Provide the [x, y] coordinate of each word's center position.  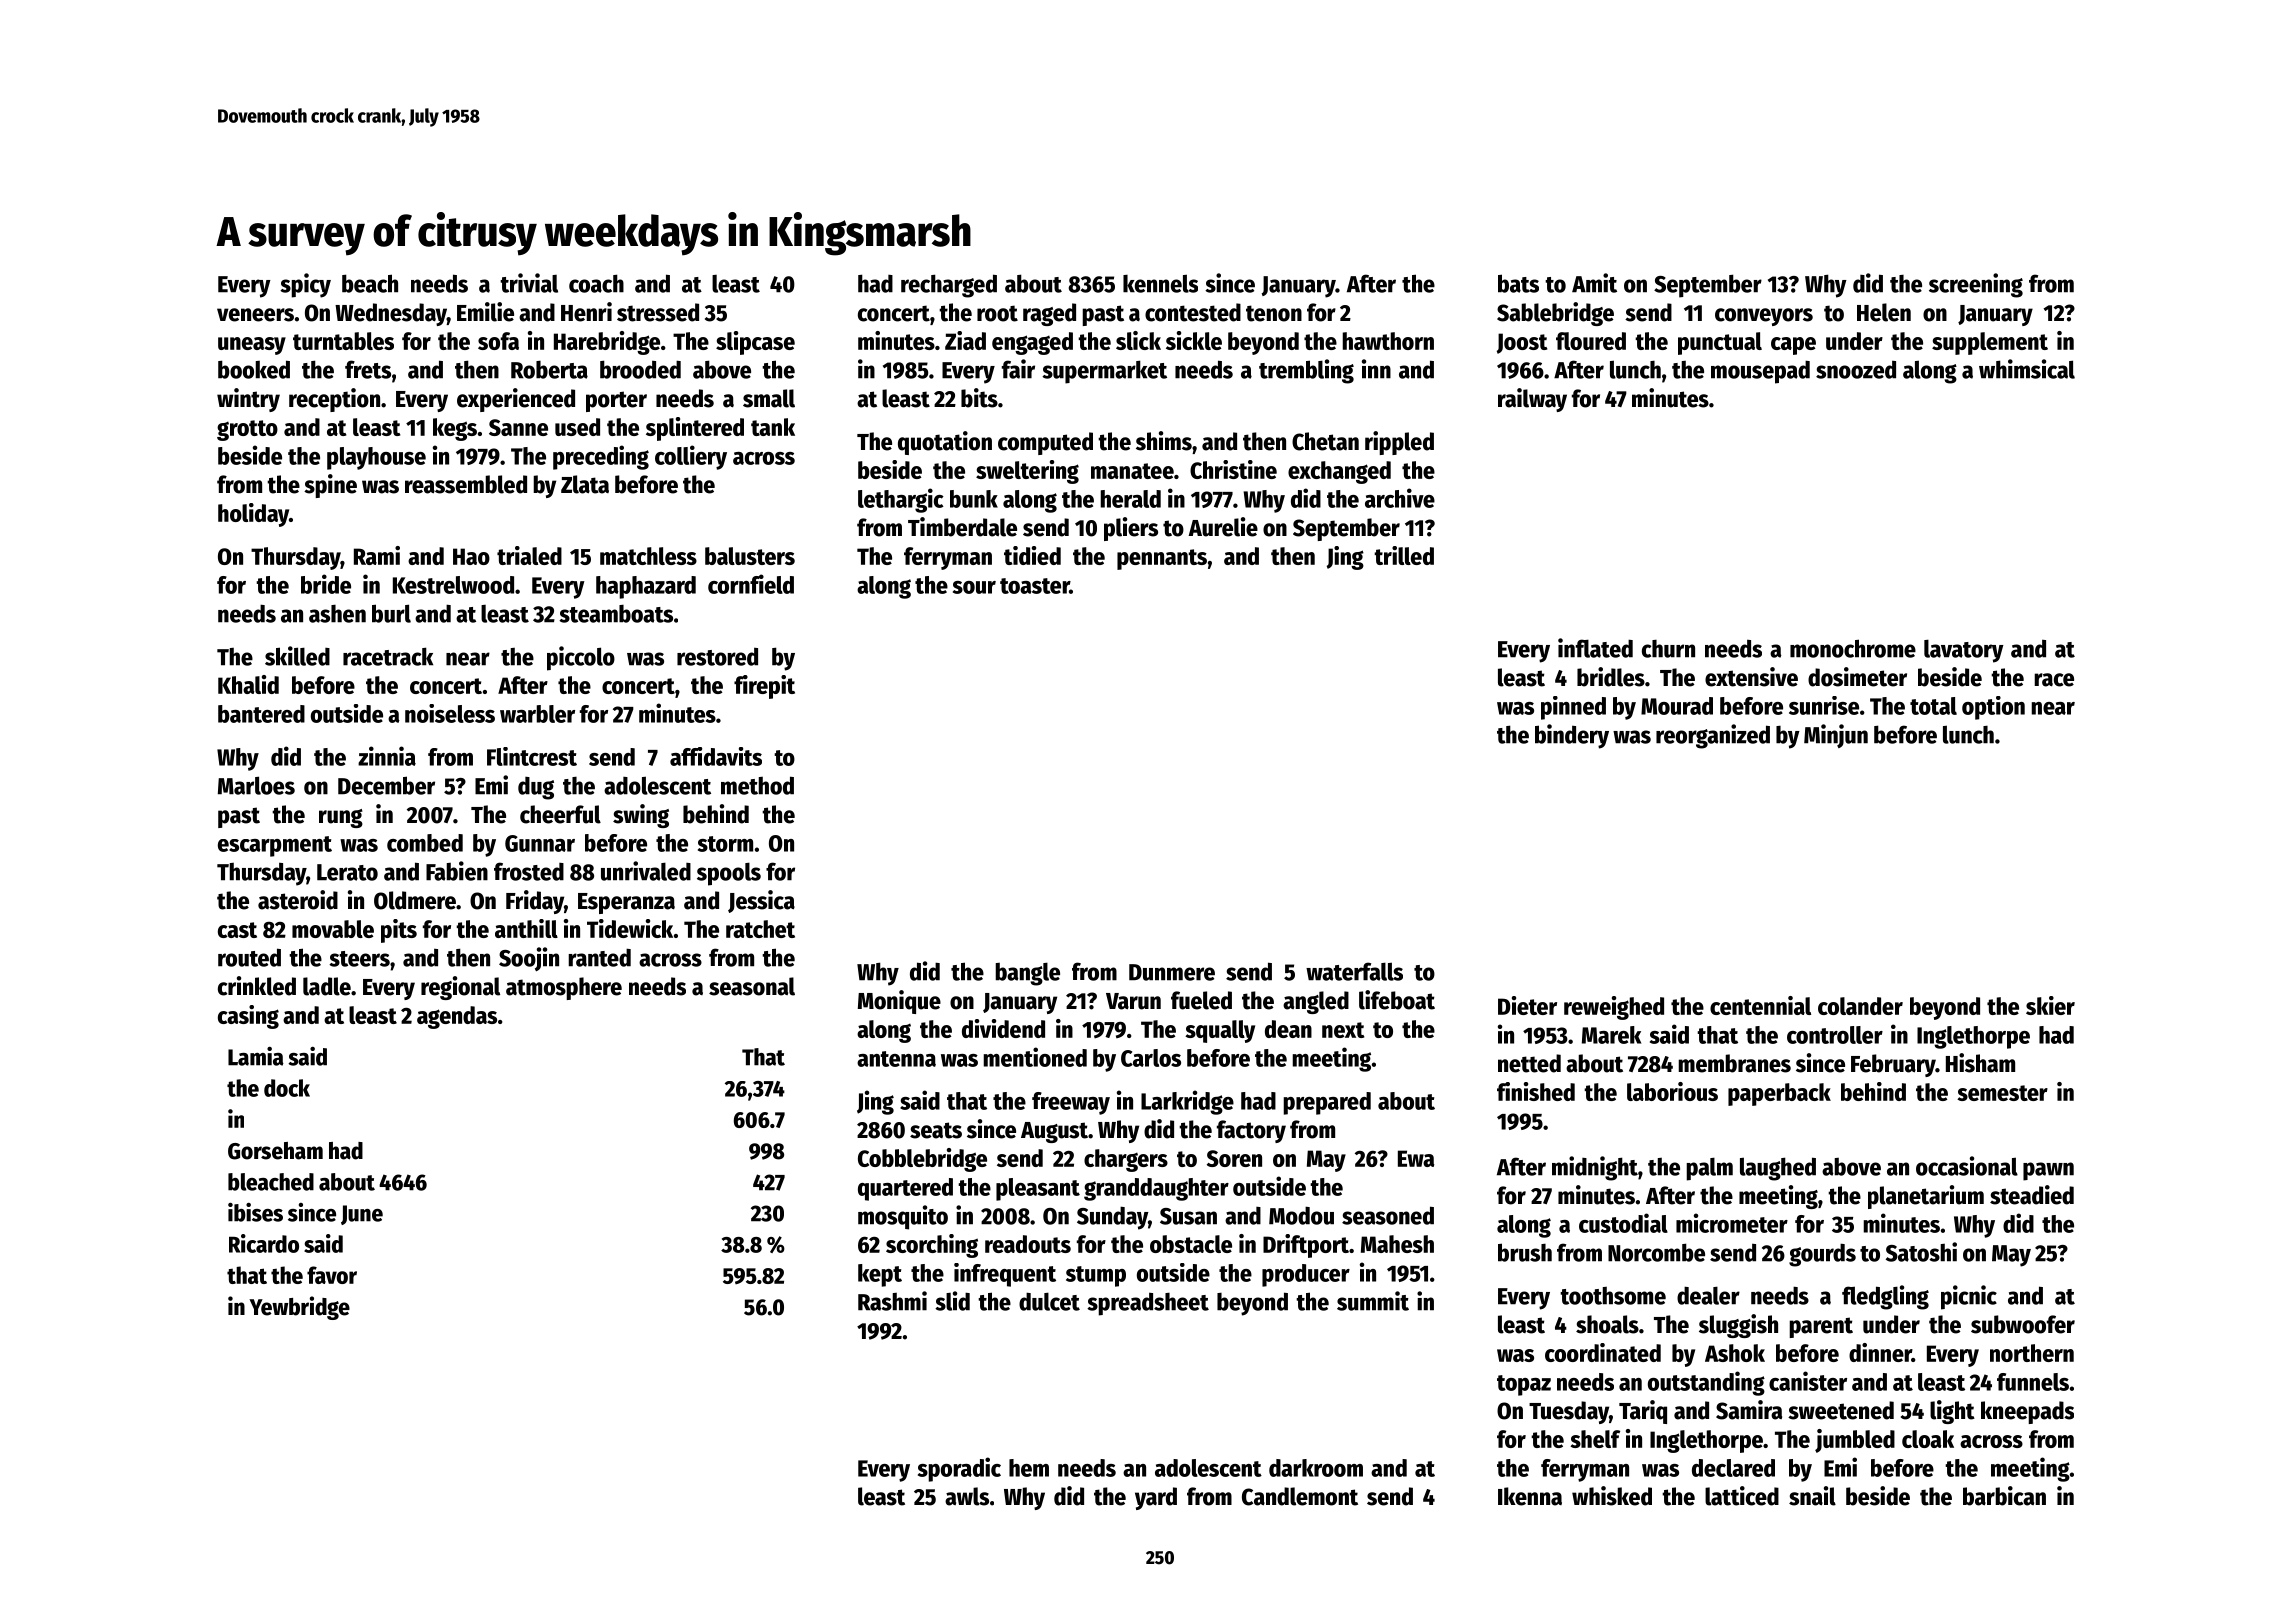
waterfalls [1354, 971]
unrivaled [646, 871]
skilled [297, 656]
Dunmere [1172, 972]
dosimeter [1857, 677]
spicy [305, 285]
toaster [1035, 586]
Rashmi [892, 1301]
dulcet [1049, 1301]
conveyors [1764, 317]
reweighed [1614, 1008]
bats [1518, 283]
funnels [2033, 1382]
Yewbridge [299, 1308]
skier [2050, 1005]
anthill [526, 928]
